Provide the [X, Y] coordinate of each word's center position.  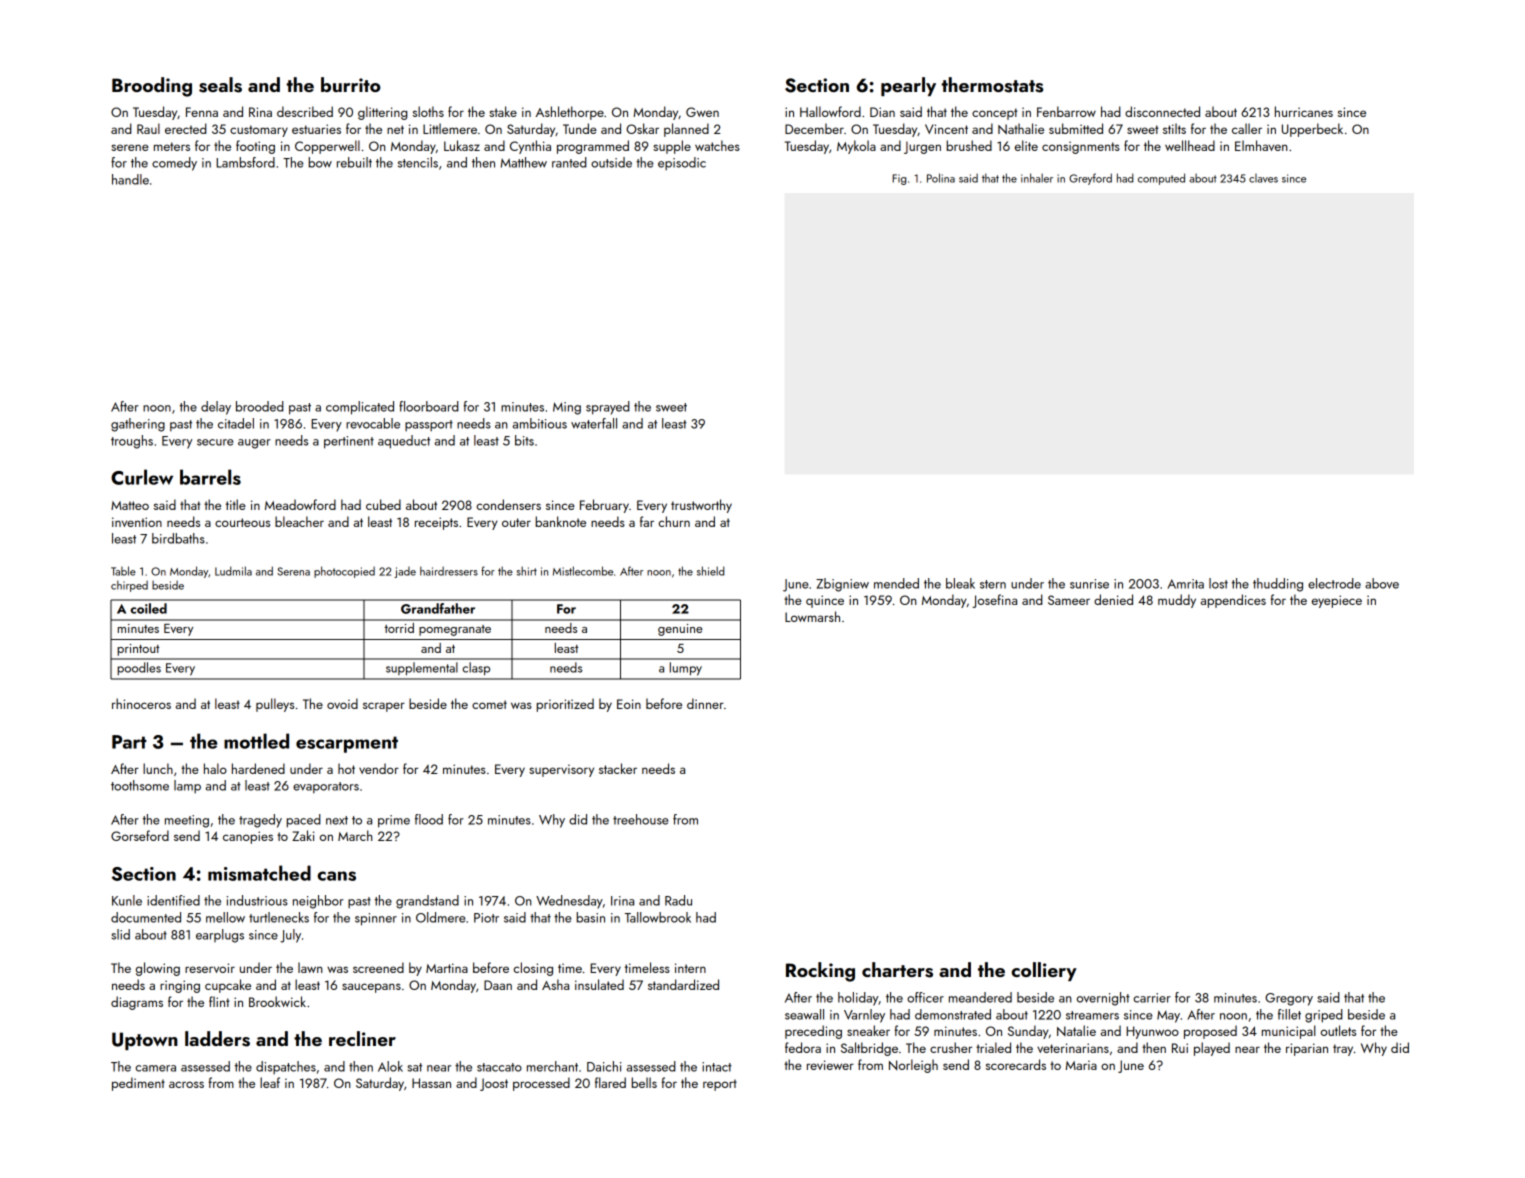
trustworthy [701, 506]
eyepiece [1337, 601]
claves [1263, 178]
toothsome [140, 785]
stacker [618, 768]
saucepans [371, 988]
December [814, 128]
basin [591, 917]
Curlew [142, 477]
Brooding [152, 87]
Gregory [1289, 999]
